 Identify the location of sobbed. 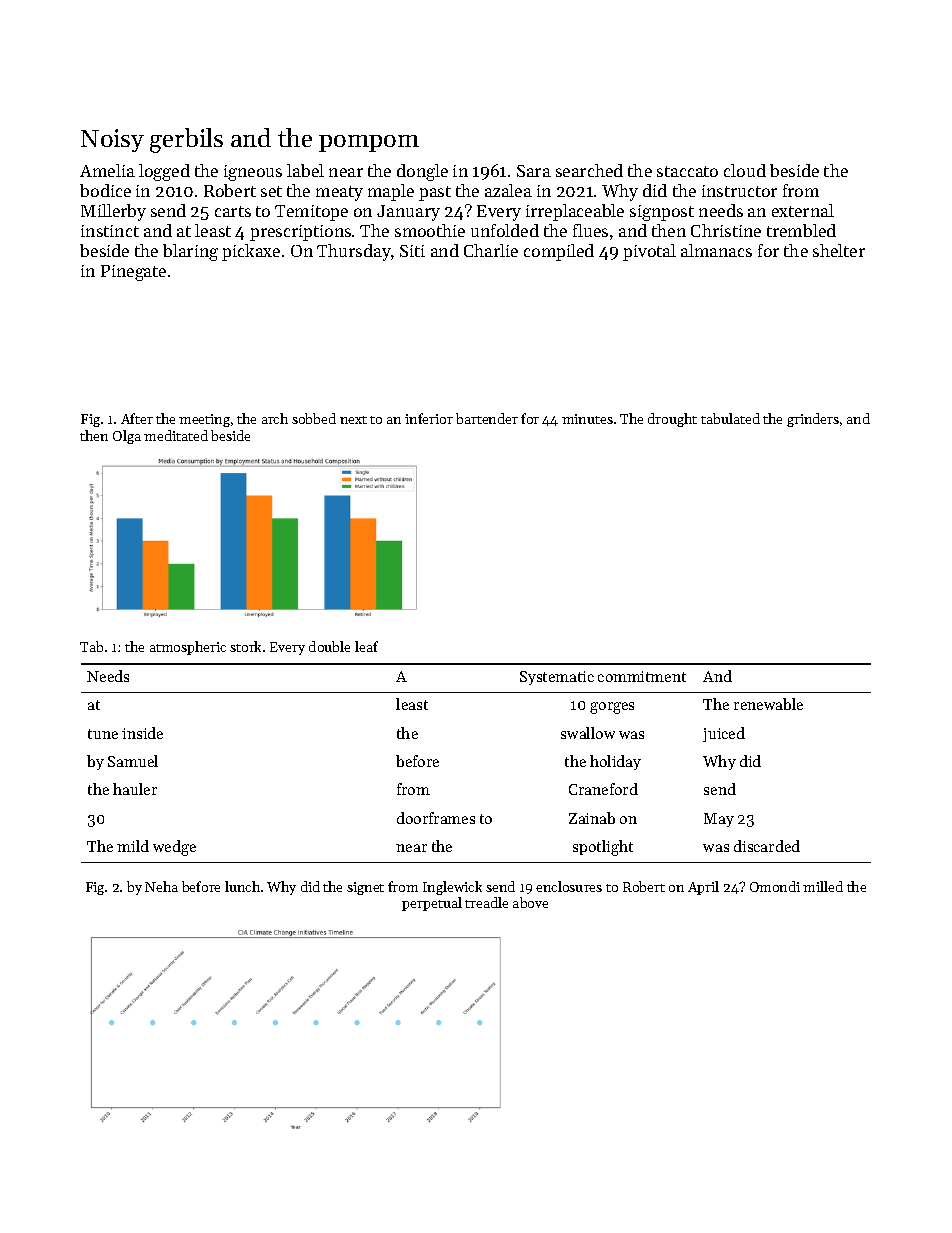
(314, 418).
